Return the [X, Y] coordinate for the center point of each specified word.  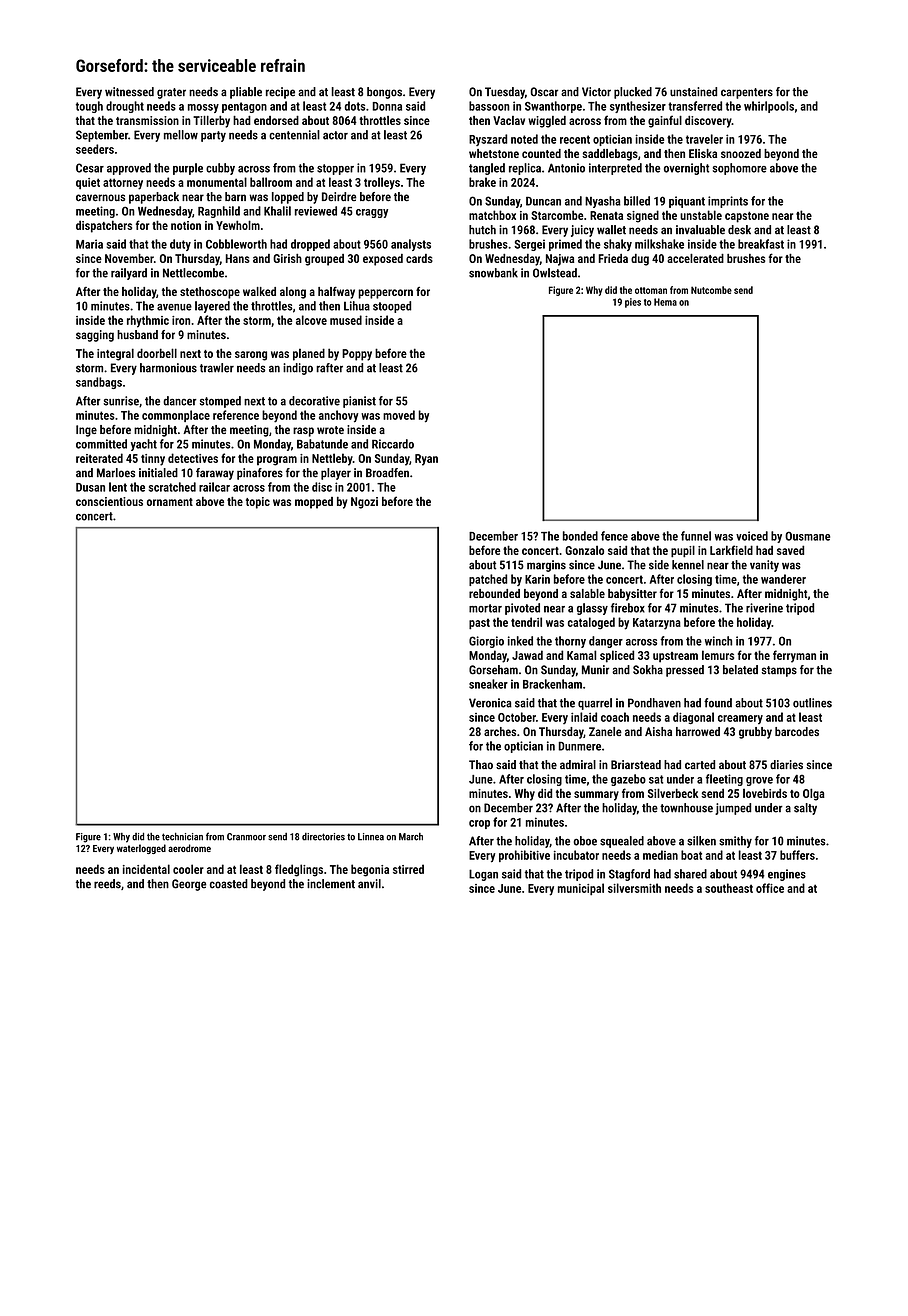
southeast [729, 888]
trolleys [382, 183]
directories [323, 837]
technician [182, 836]
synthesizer [638, 107]
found [718, 703]
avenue [174, 307]
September [102, 136]
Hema [665, 302]
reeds [107, 884]
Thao [481, 764]
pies [633, 303]
